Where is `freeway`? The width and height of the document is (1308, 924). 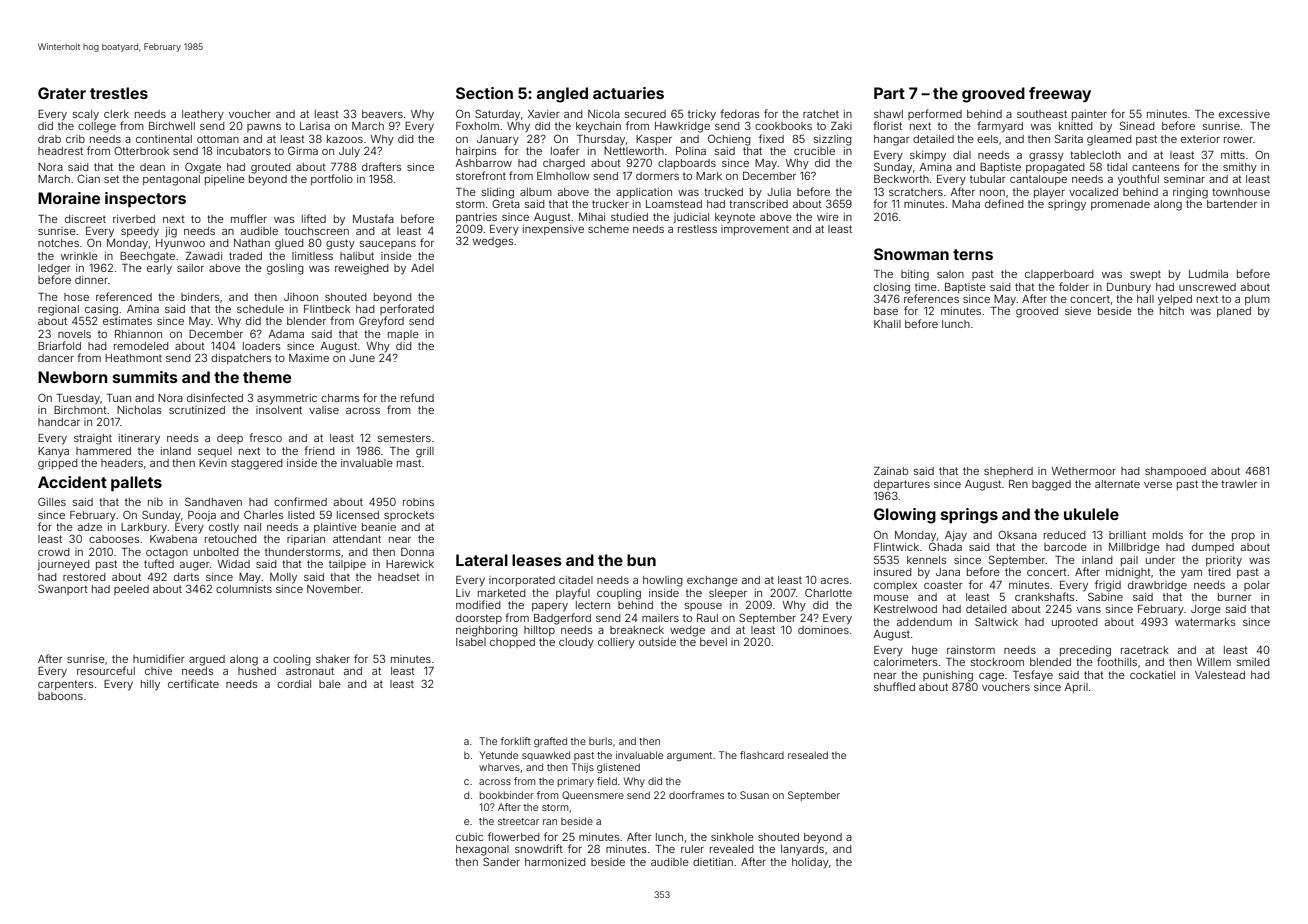
freeway is located at coordinates (1060, 95).
